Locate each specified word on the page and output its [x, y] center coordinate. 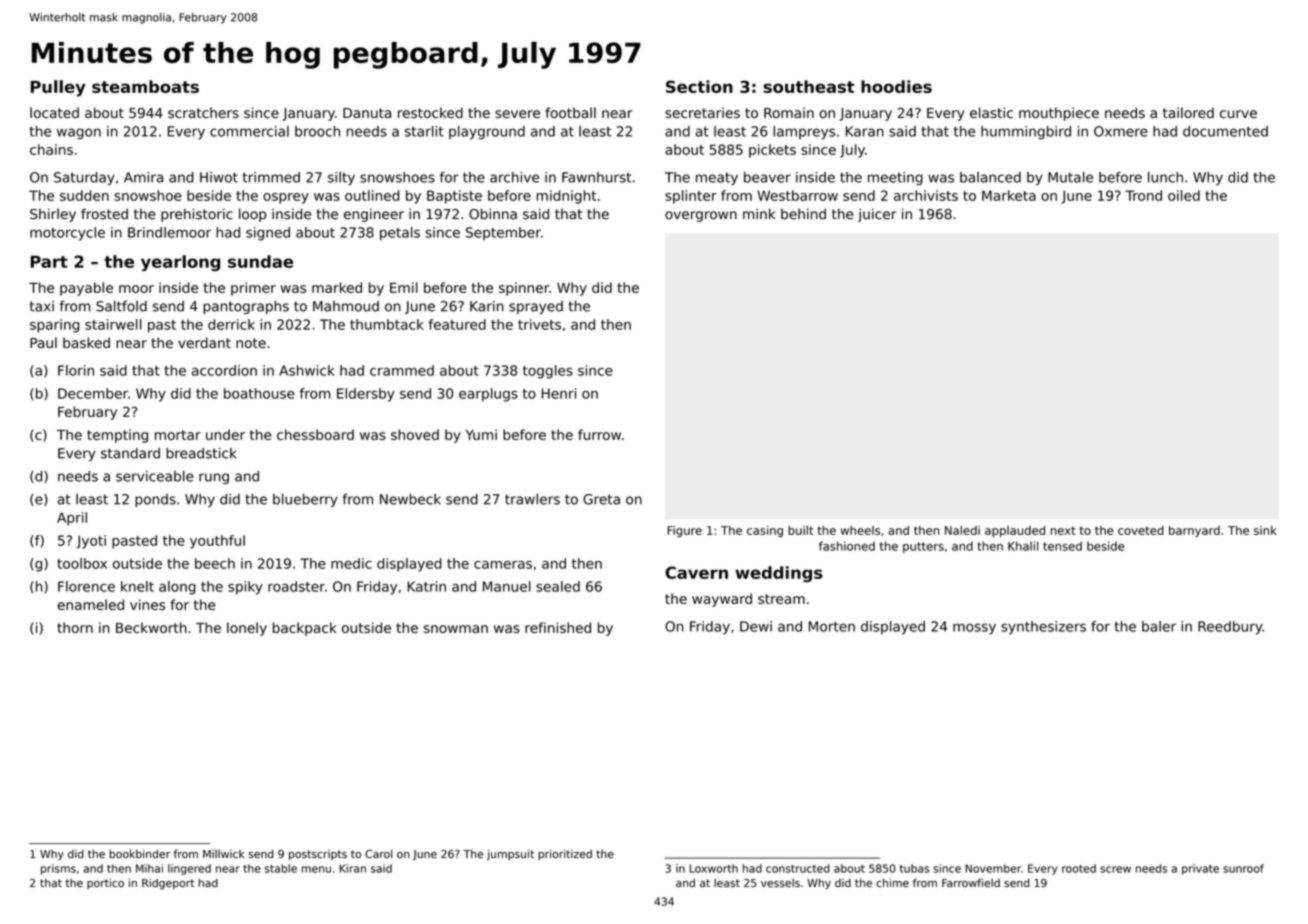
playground [487, 133]
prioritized [565, 854]
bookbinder [139, 854]
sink [1265, 530]
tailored [1188, 112]
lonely [247, 629]
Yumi [481, 434]
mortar [178, 435]
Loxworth [714, 868]
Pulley [58, 88]
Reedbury [1230, 628]
